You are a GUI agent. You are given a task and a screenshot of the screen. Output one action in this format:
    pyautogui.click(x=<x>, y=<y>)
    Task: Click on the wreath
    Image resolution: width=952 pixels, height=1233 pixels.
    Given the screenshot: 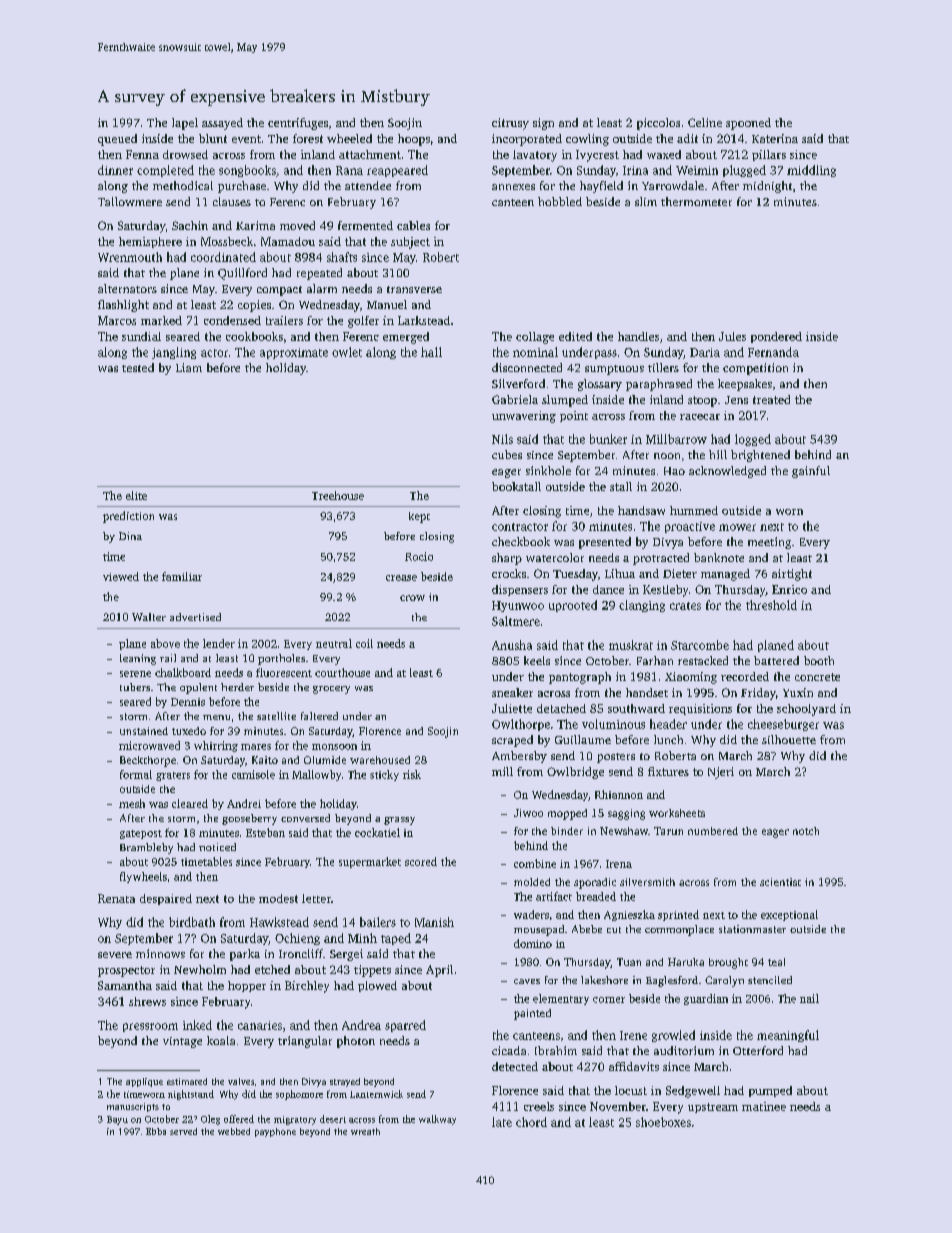 What is the action you would take?
    pyautogui.click(x=365, y=1131)
